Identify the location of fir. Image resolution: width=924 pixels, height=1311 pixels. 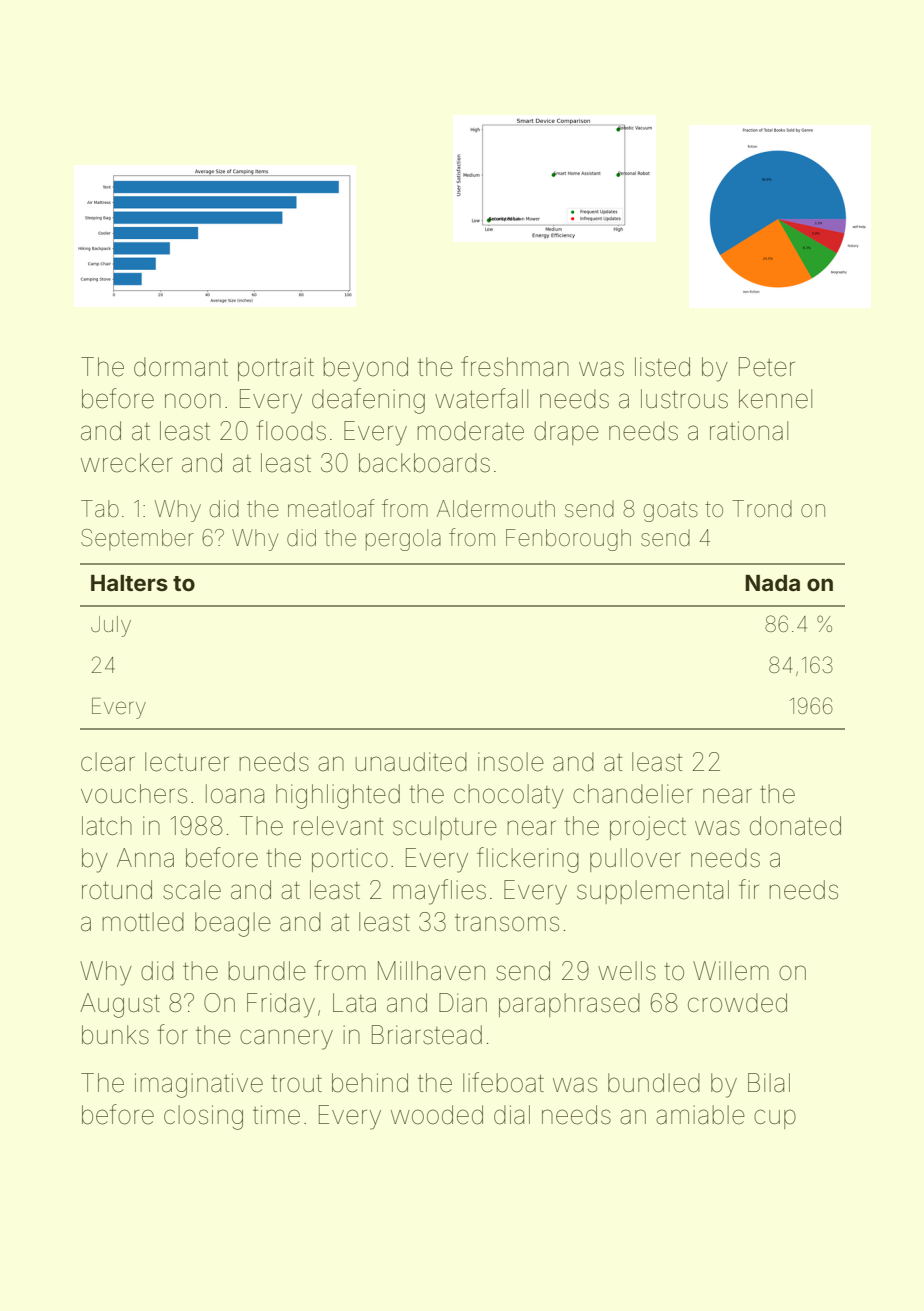
(749, 889).
